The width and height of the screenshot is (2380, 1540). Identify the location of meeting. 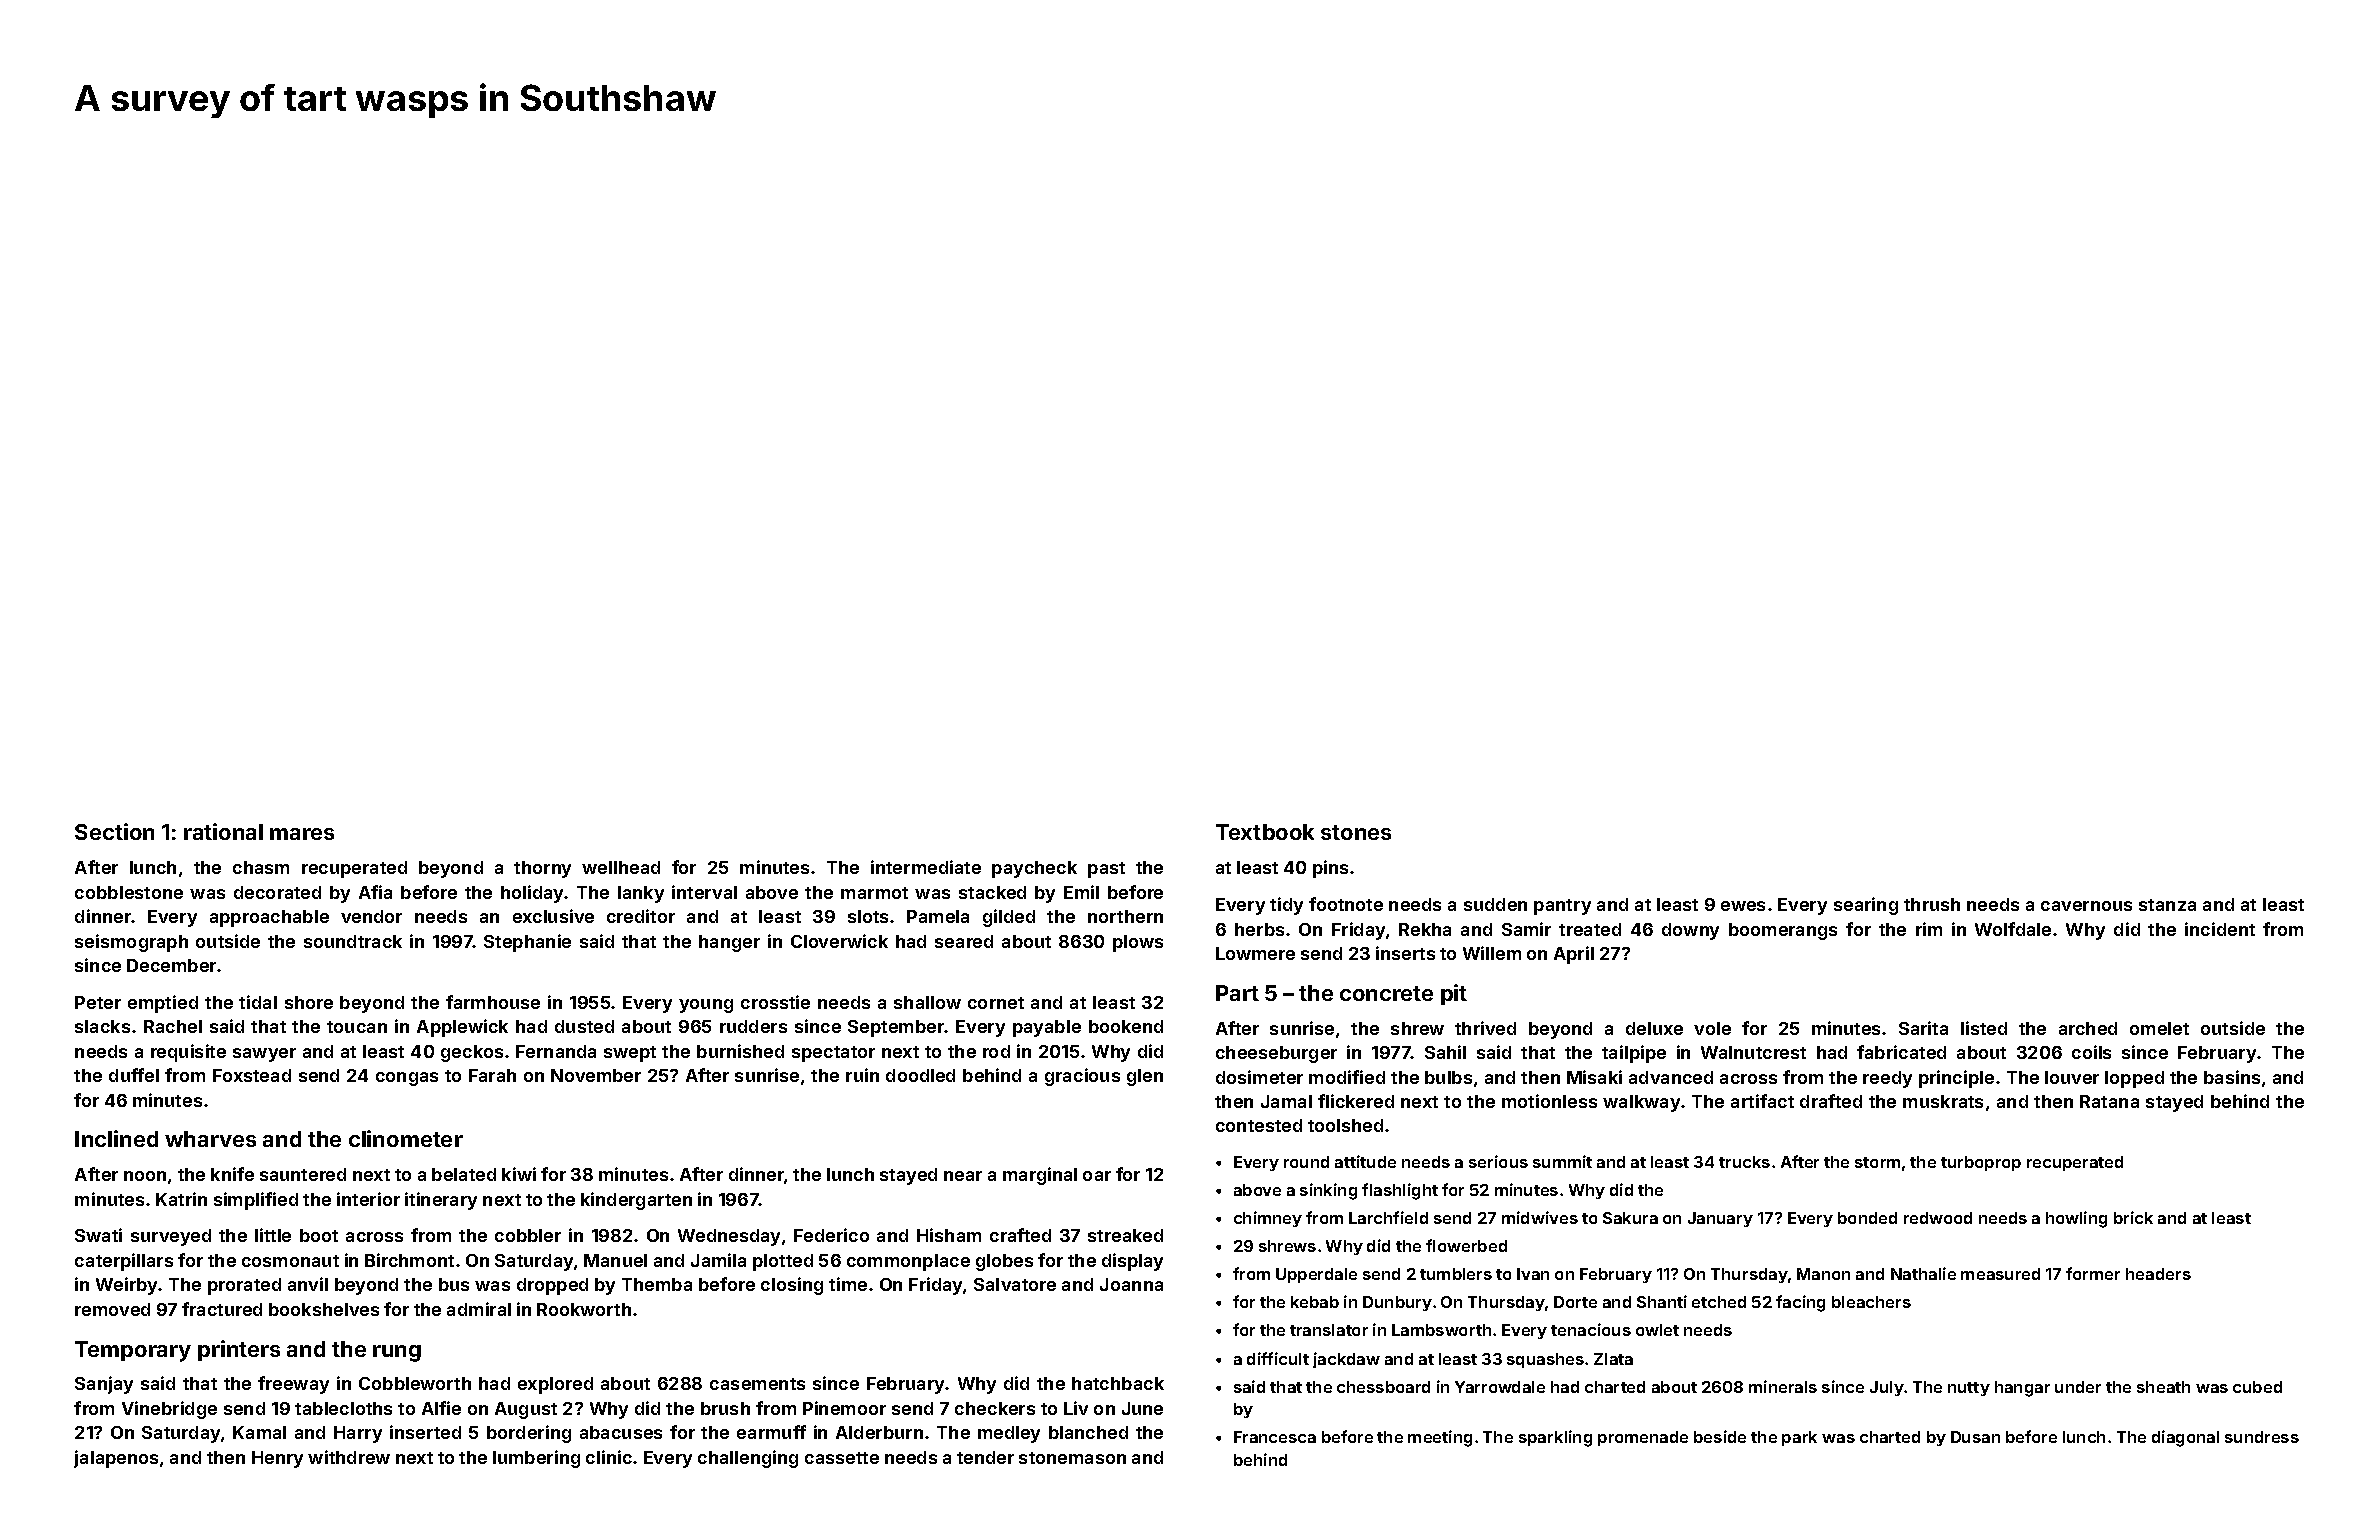
(1440, 1438).
